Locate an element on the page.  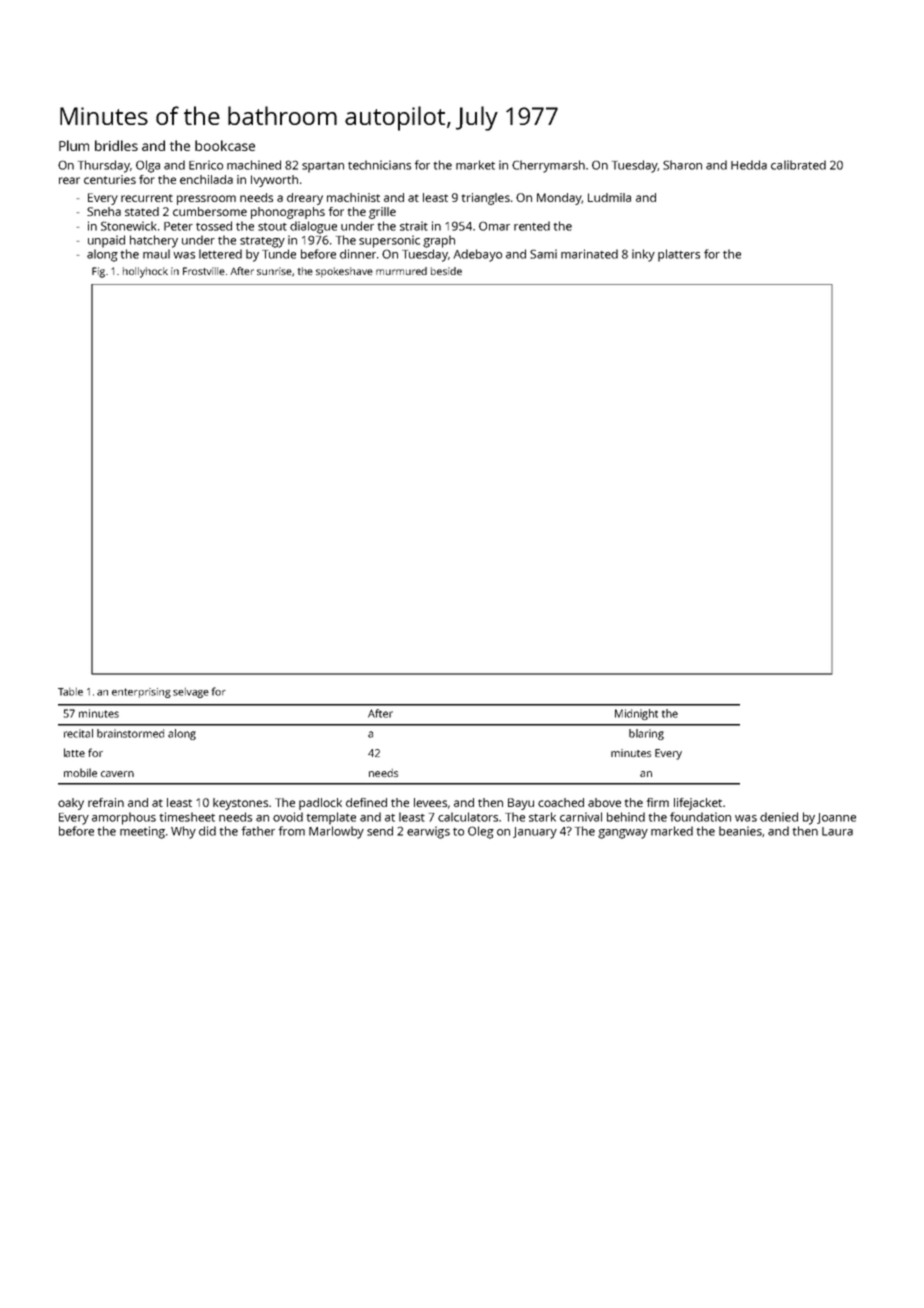
selvage is located at coordinates (191, 693).
